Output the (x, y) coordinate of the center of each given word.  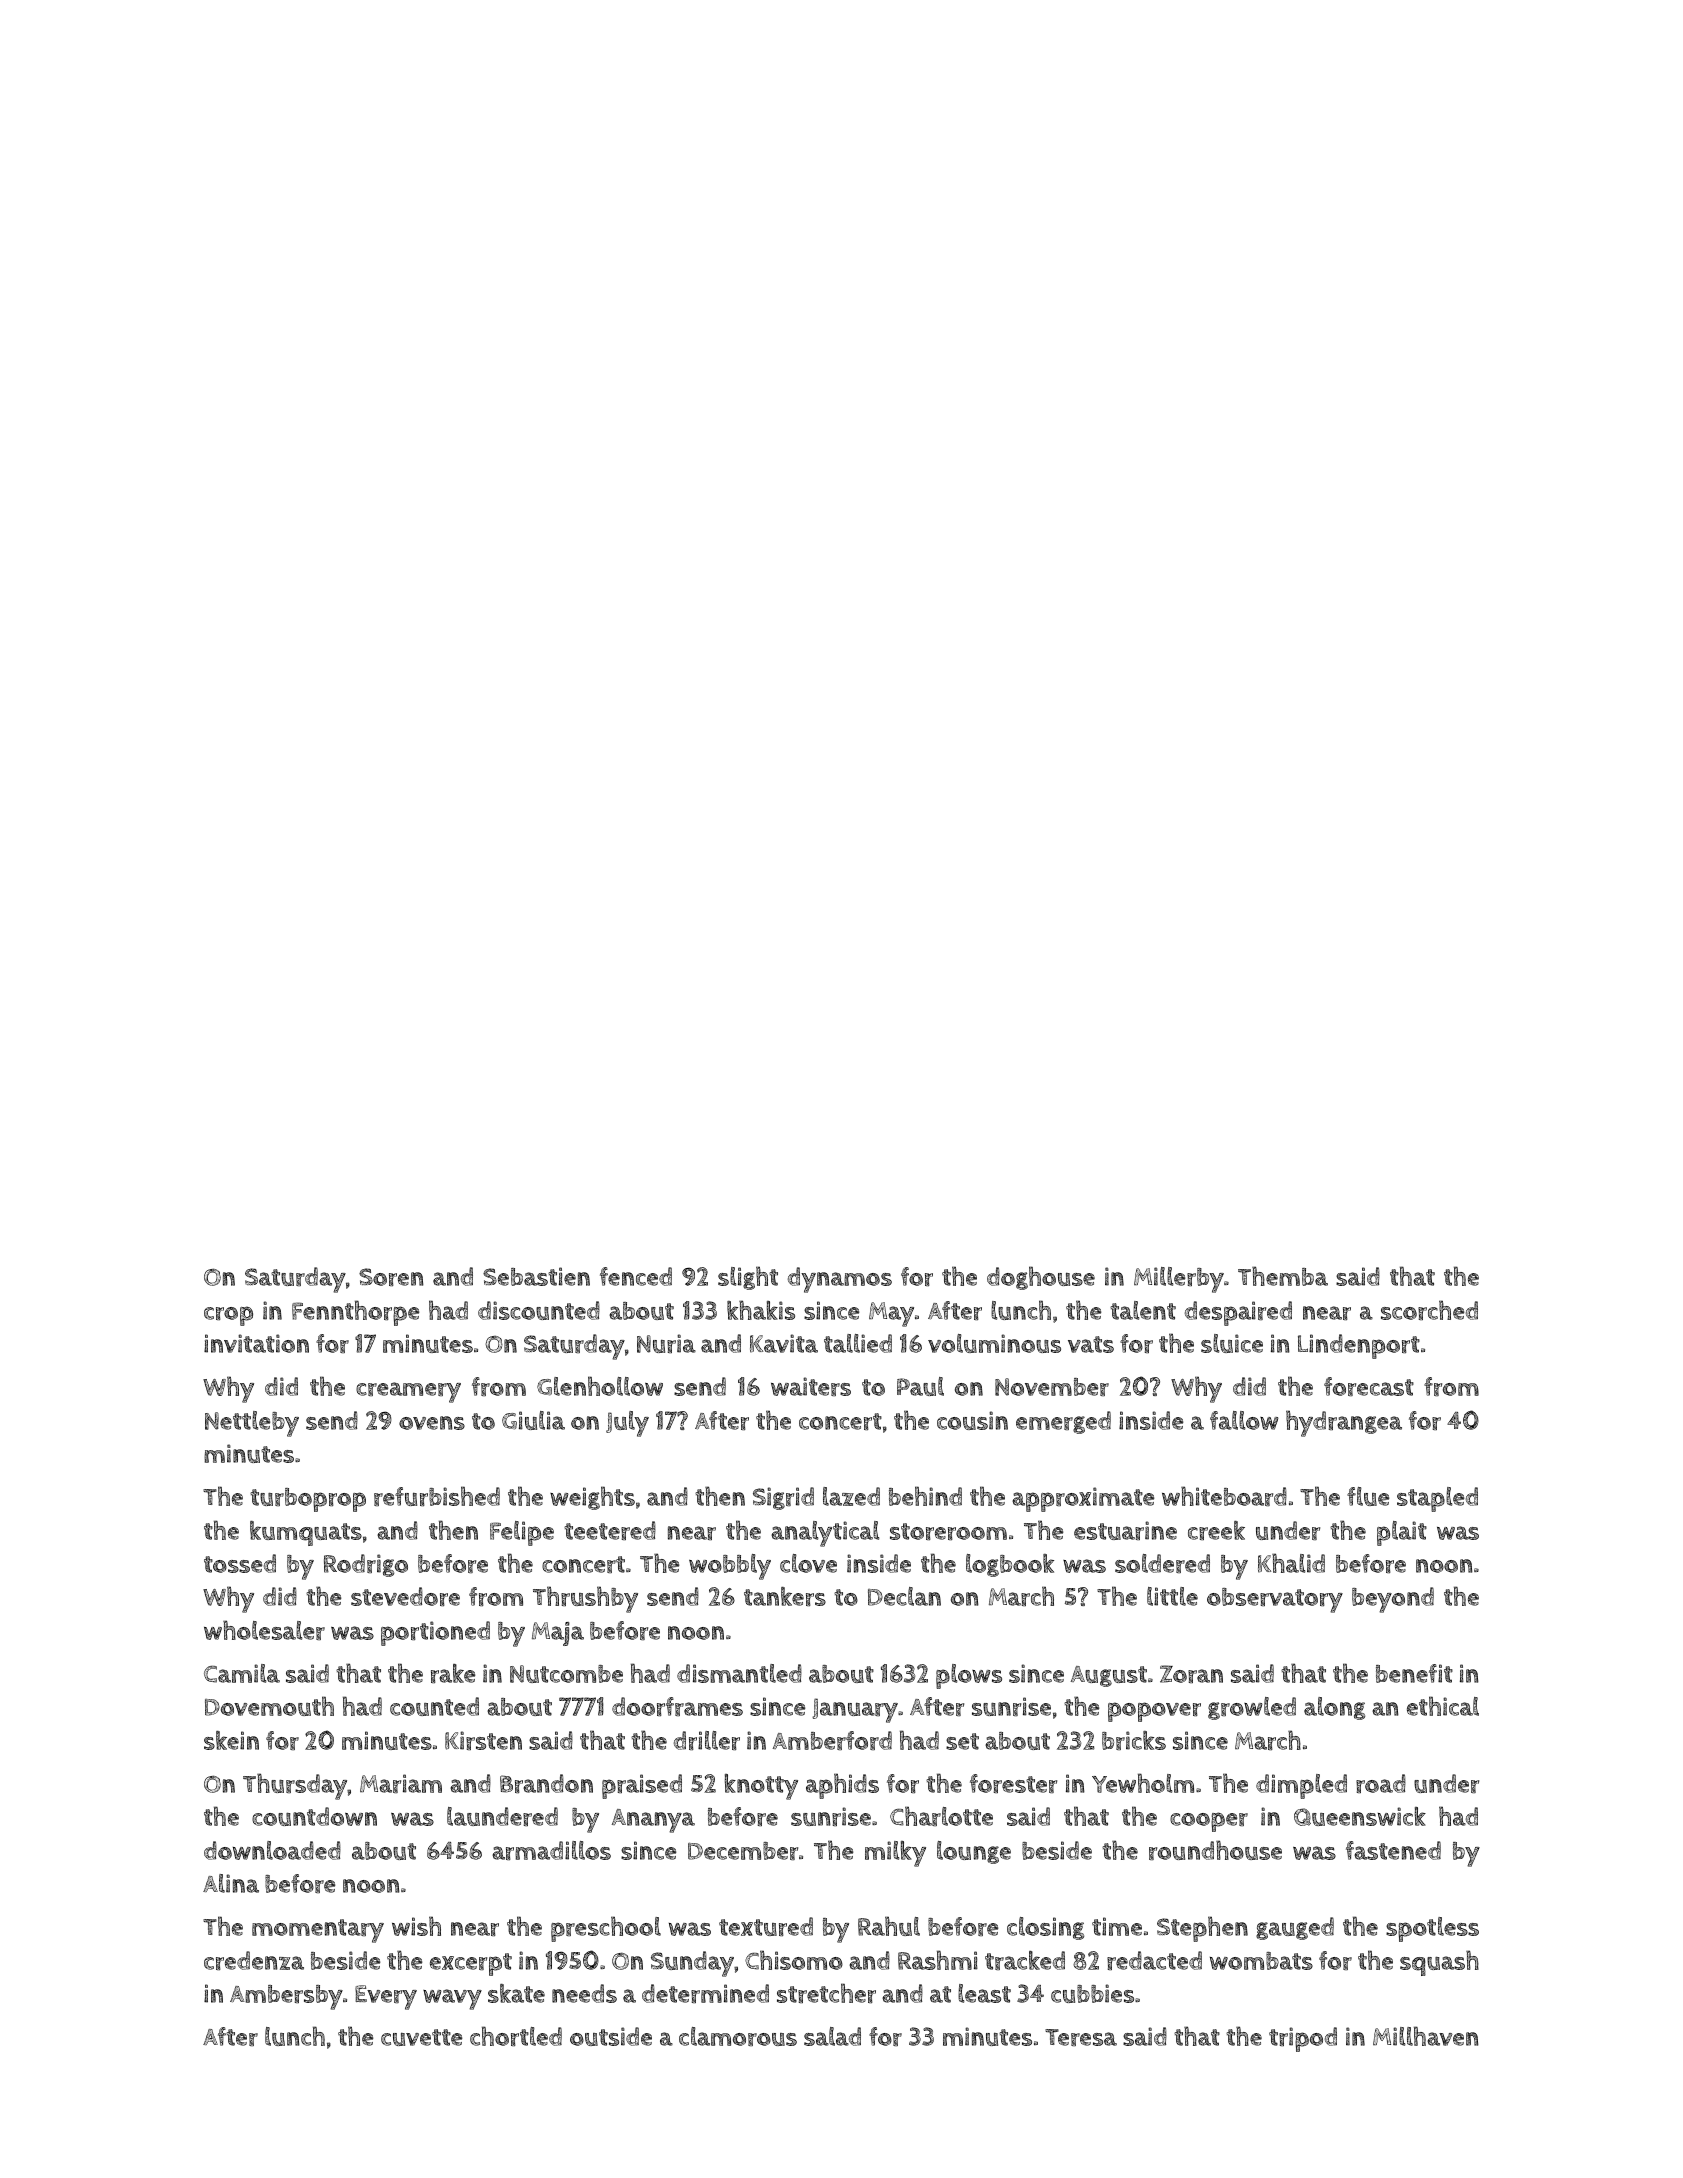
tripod (1303, 2039)
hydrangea (1344, 1423)
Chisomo (794, 1960)
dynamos (840, 1280)
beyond (1393, 1600)
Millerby (1179, 1280)
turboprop (308, 1500)
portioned (435, 1633)
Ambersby (286, 1997)
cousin (972, 1420)
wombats (1261, 1961)
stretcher (826, 1993)
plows (969, 1676)
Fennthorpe (355, 1313)
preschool (606, 1929)
